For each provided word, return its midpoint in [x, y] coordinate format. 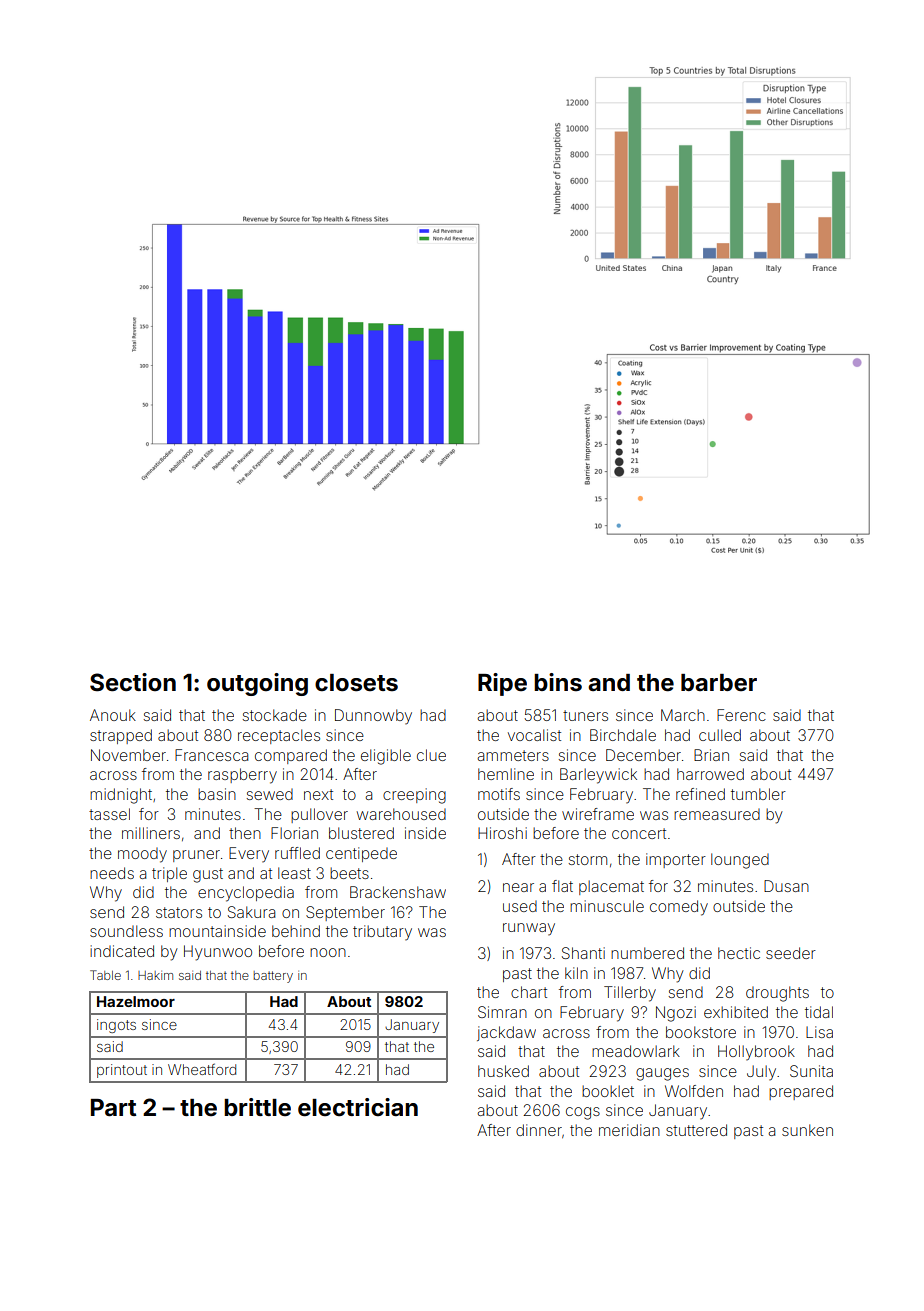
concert [639, 833]
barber [719, 683]
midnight [121, 796]
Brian [711, 755]
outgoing [257, 684]
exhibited [736, 1012]
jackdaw [506, 1033]
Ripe [502, 684]
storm [588, 859]
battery [273, 977]
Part [113, 1108]
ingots [116, 1026]
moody [142, 855]
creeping [414, 796]
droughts [777, 994]
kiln [576, 973]
